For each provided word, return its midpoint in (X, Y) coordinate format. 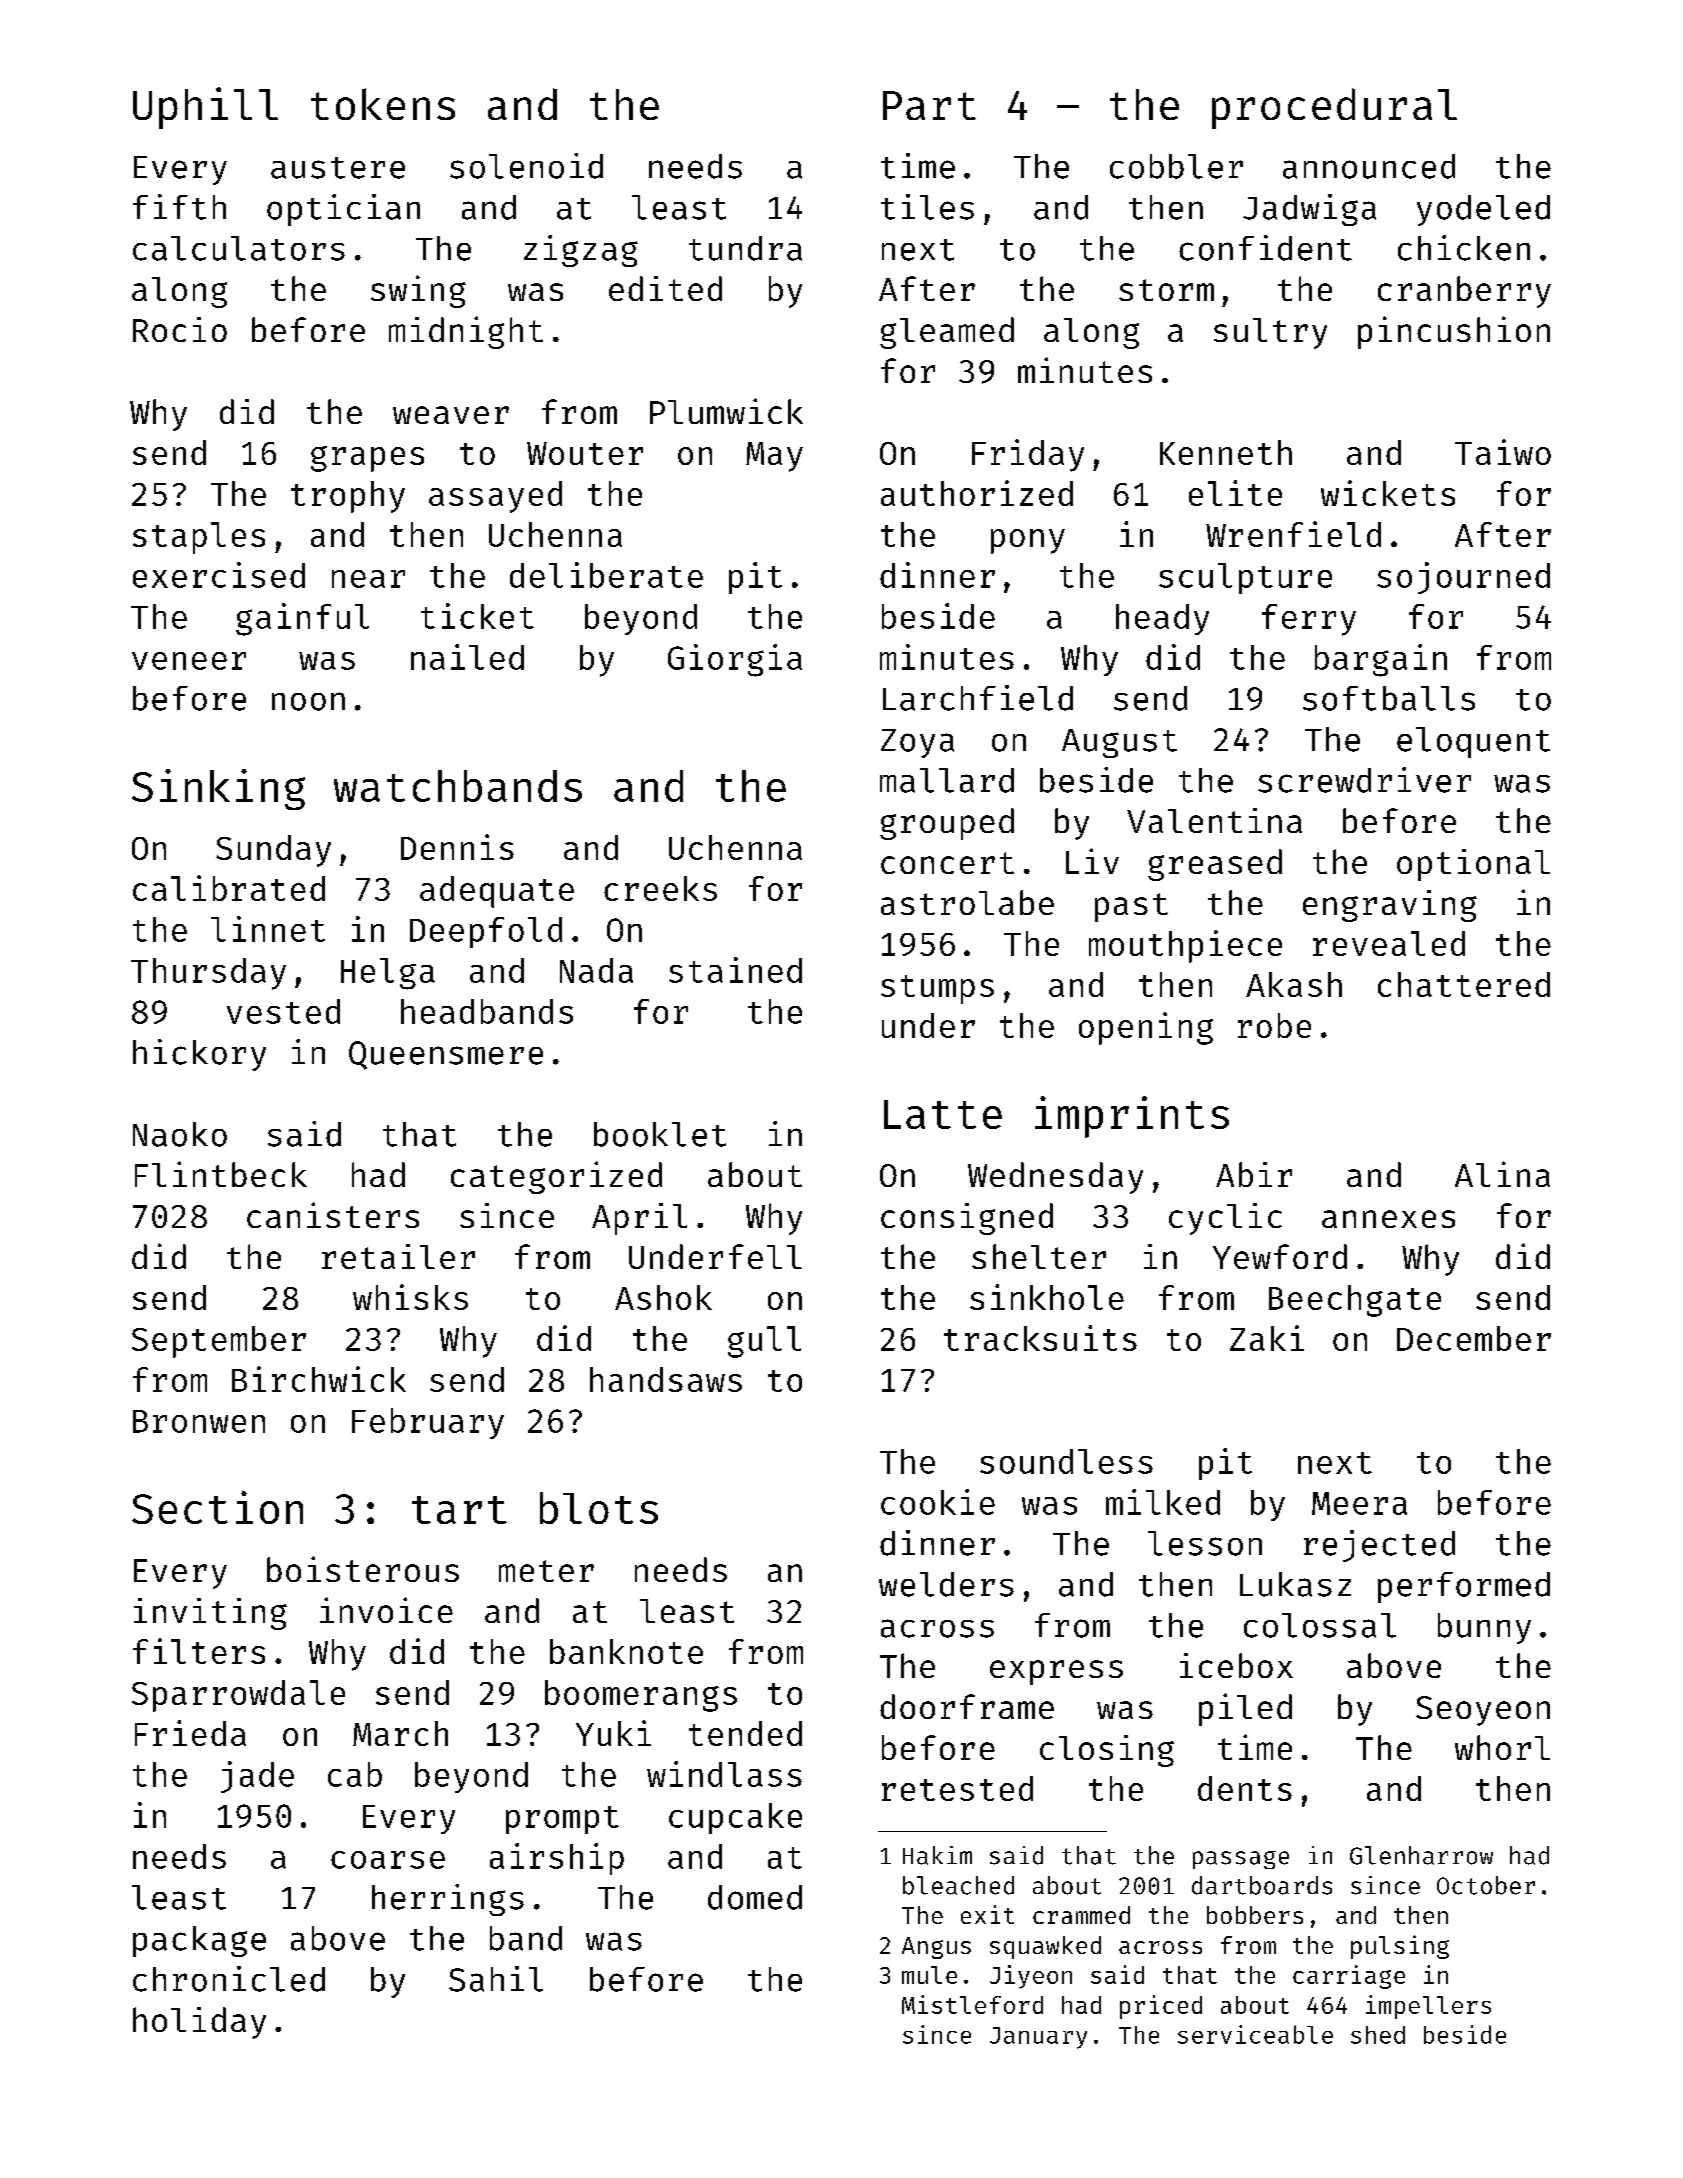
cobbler (1176, 166)
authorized (977, 493)
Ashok (663, 1297)
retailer (398, 1256)
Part (929, 105)
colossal (1320, 1625)
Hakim (937, 1855)
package (199, 1941)
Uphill (205, 108)
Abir (1254, 1174)
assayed (495, 497)
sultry (1270, 333)
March (400, 1733)
